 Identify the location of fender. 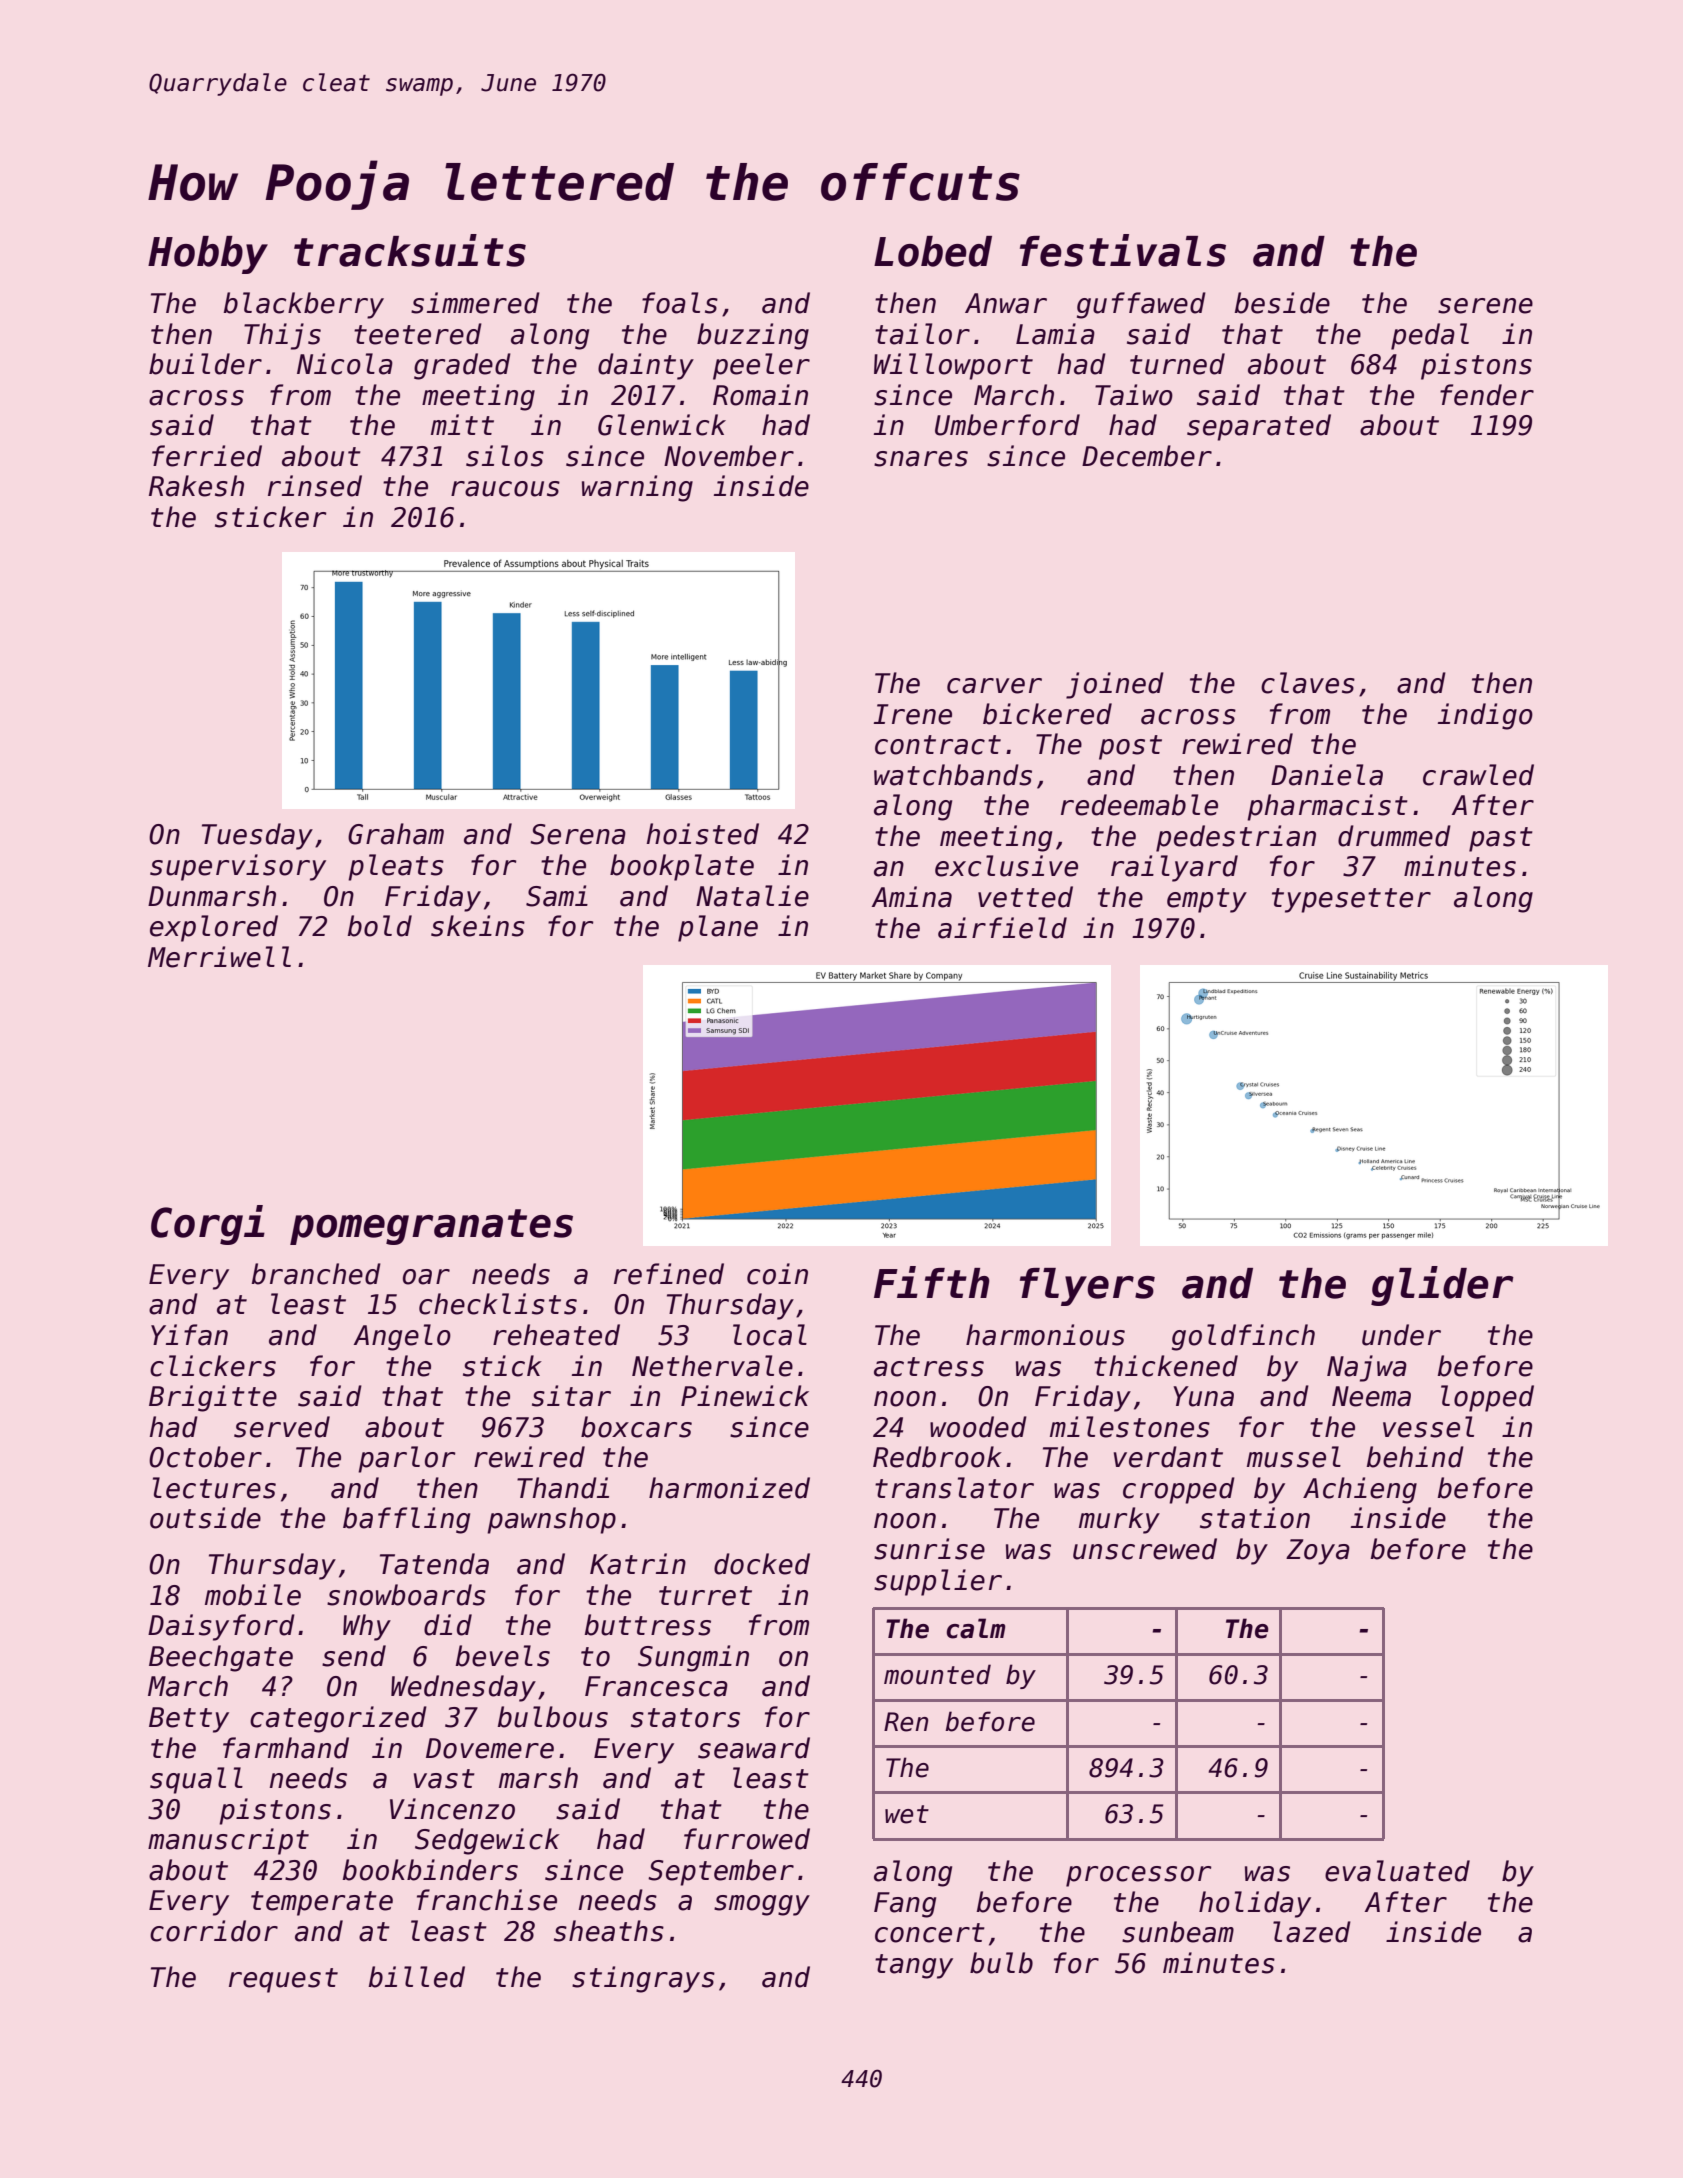
(1487, 395).
